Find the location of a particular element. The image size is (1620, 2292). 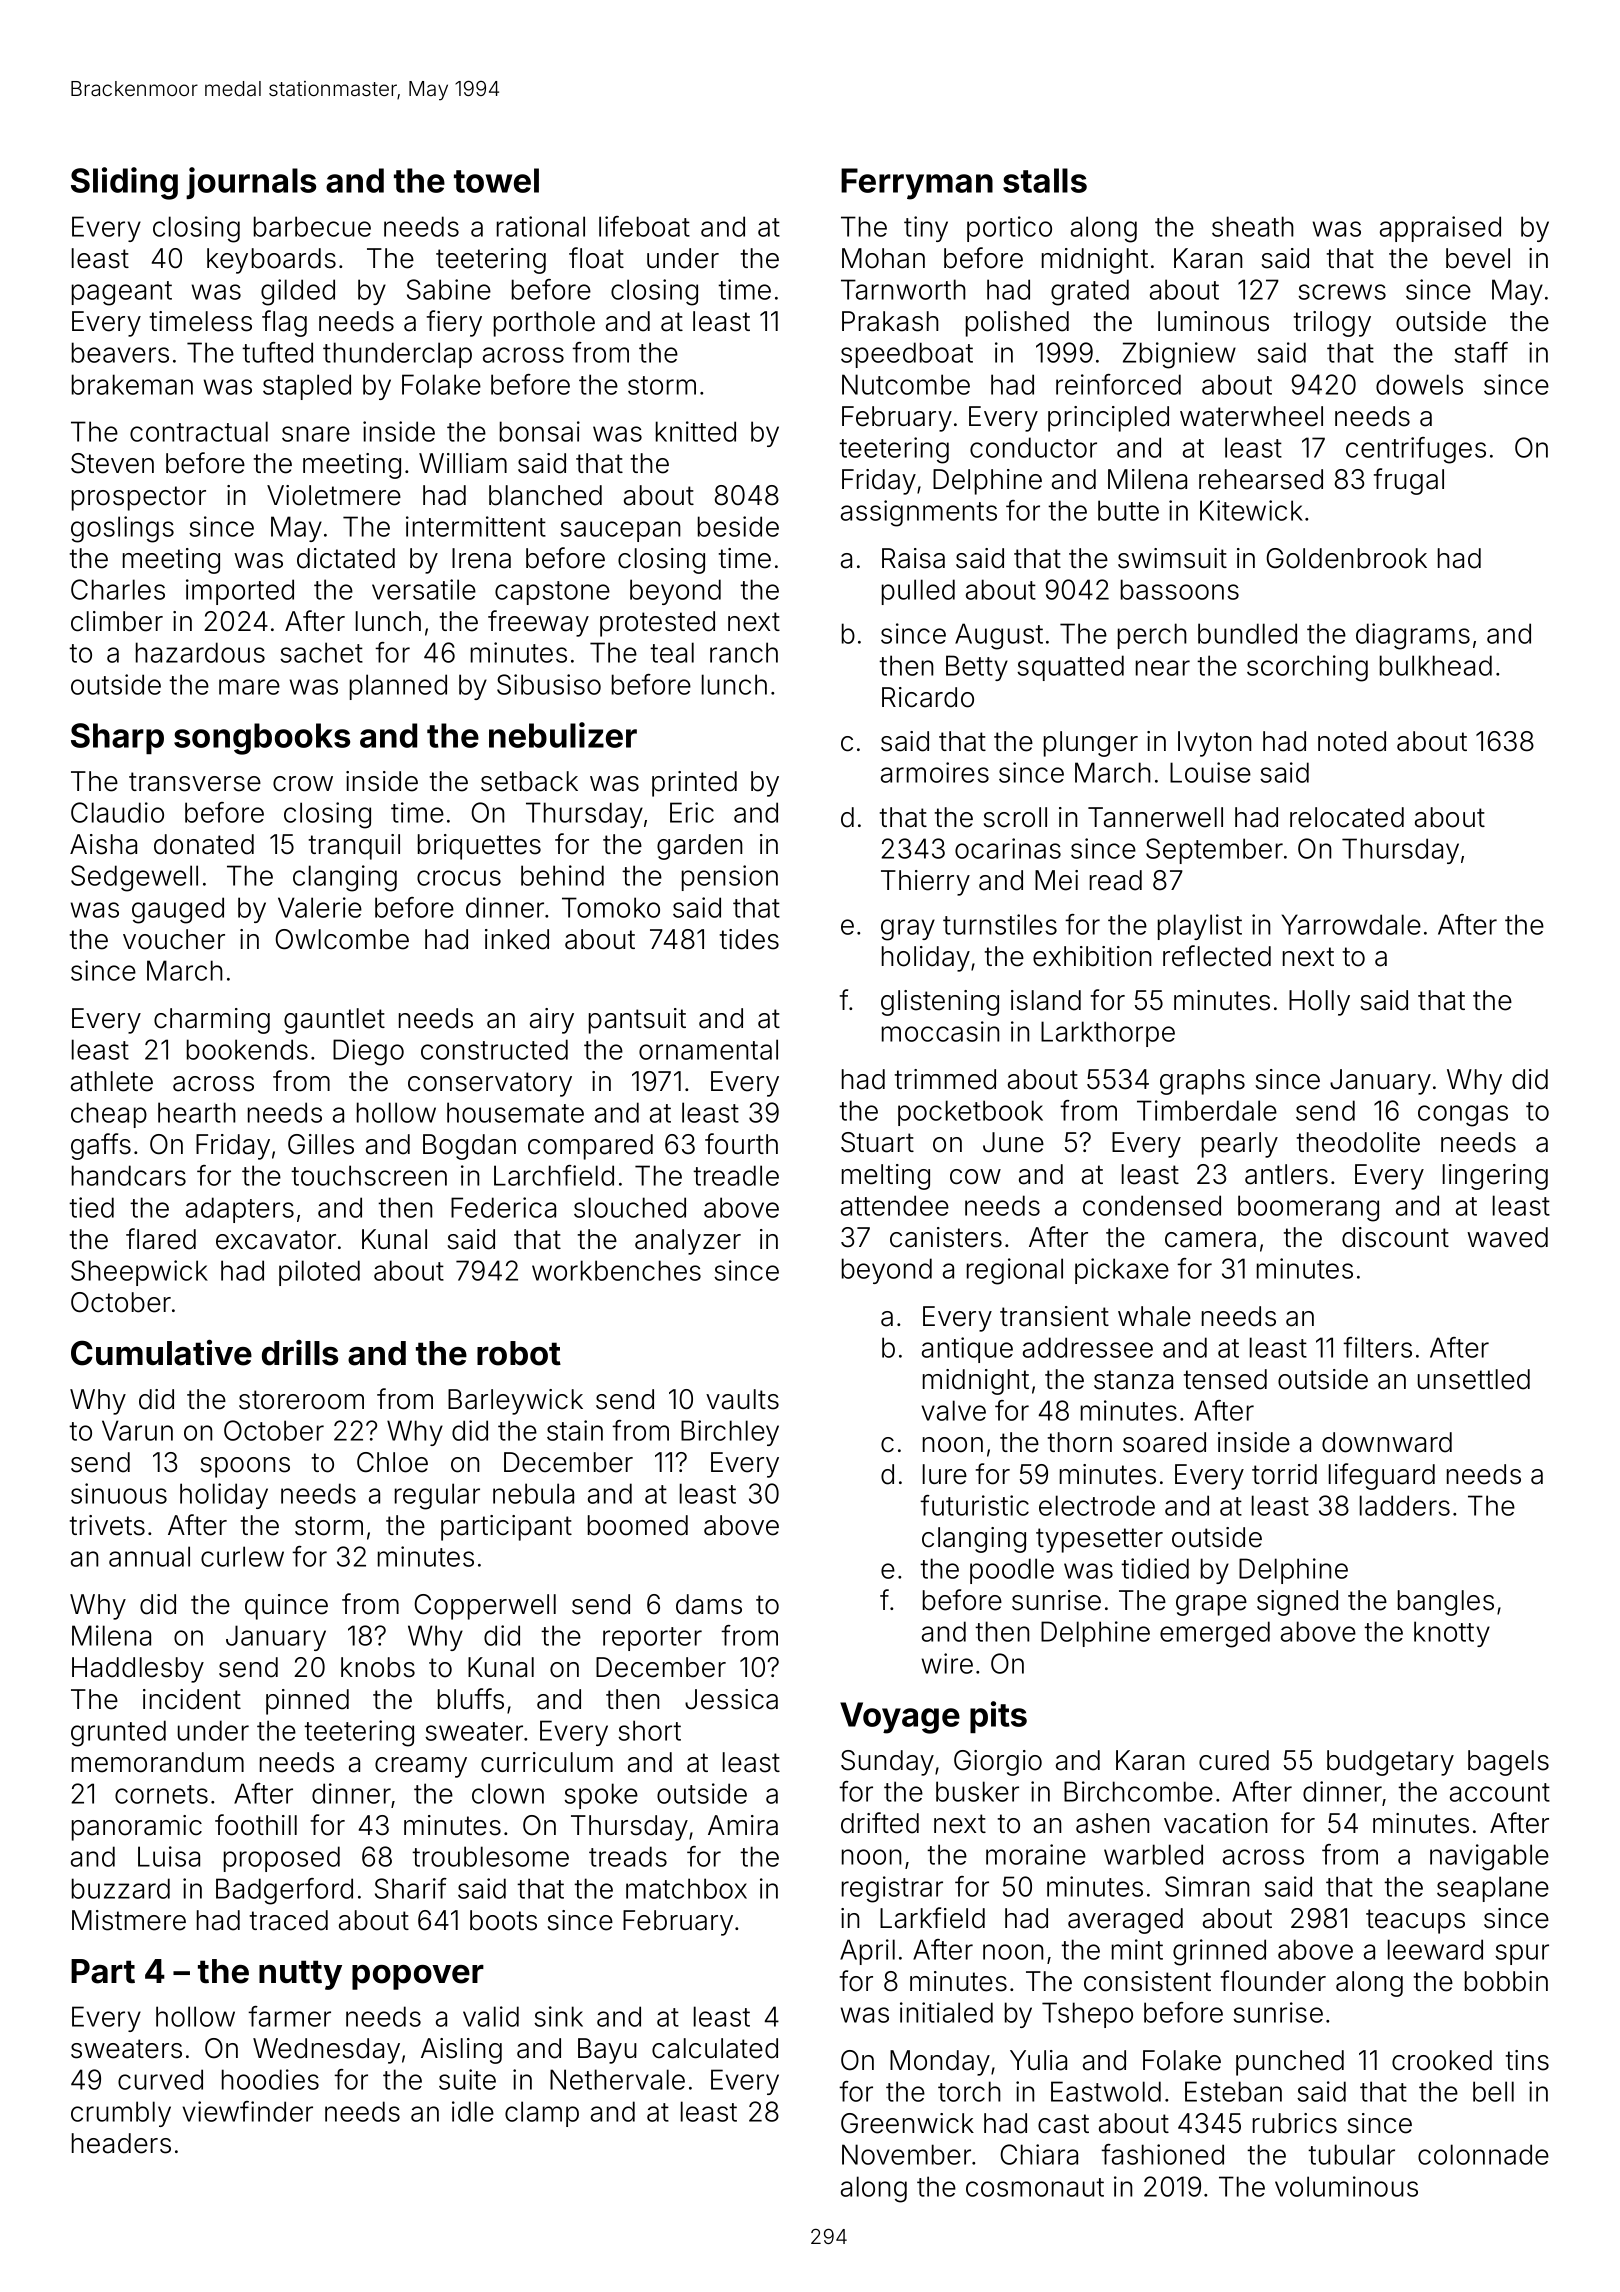

diagrams is located at coordinates (1413, 636).
